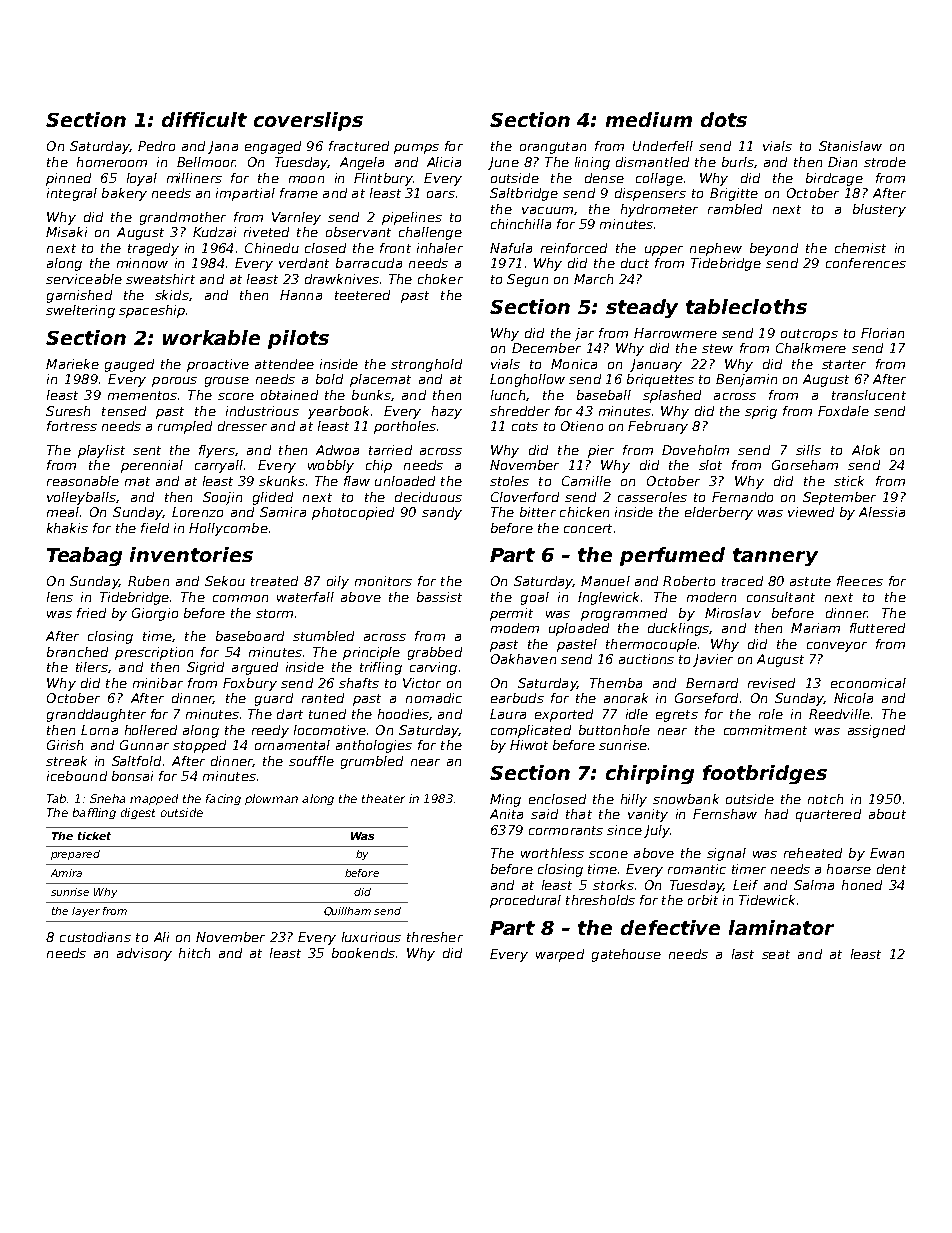 Image resolution: width=952 pixels, height=1233 pixels. Describe the element at coordinates (677, 716) in the document. I see `egrets` at that location.
